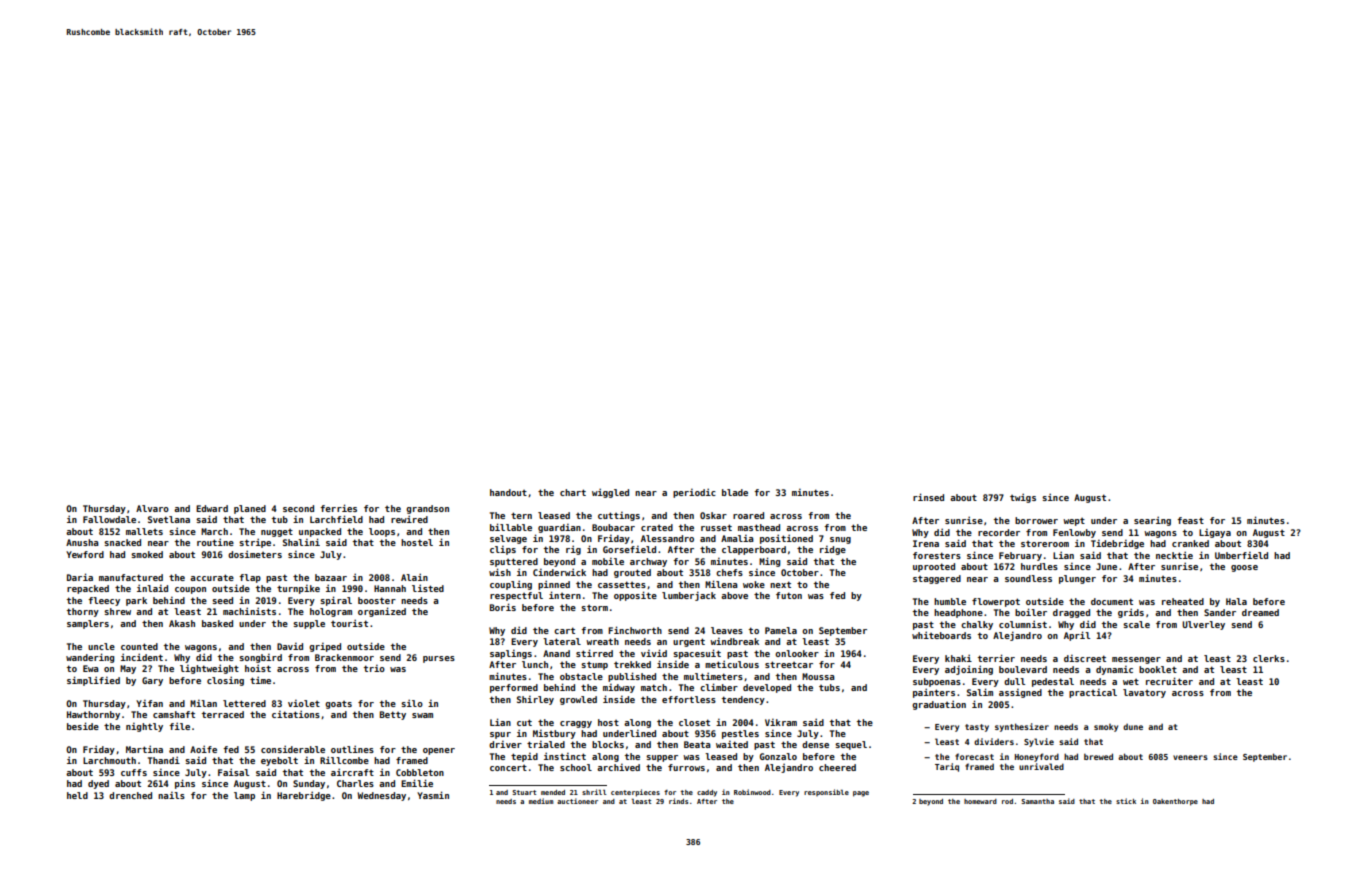 This screenshot has width=1372, height=887. Describe the element at coordinates (296, 714) in the screenshot. I see `citations` at that location.
